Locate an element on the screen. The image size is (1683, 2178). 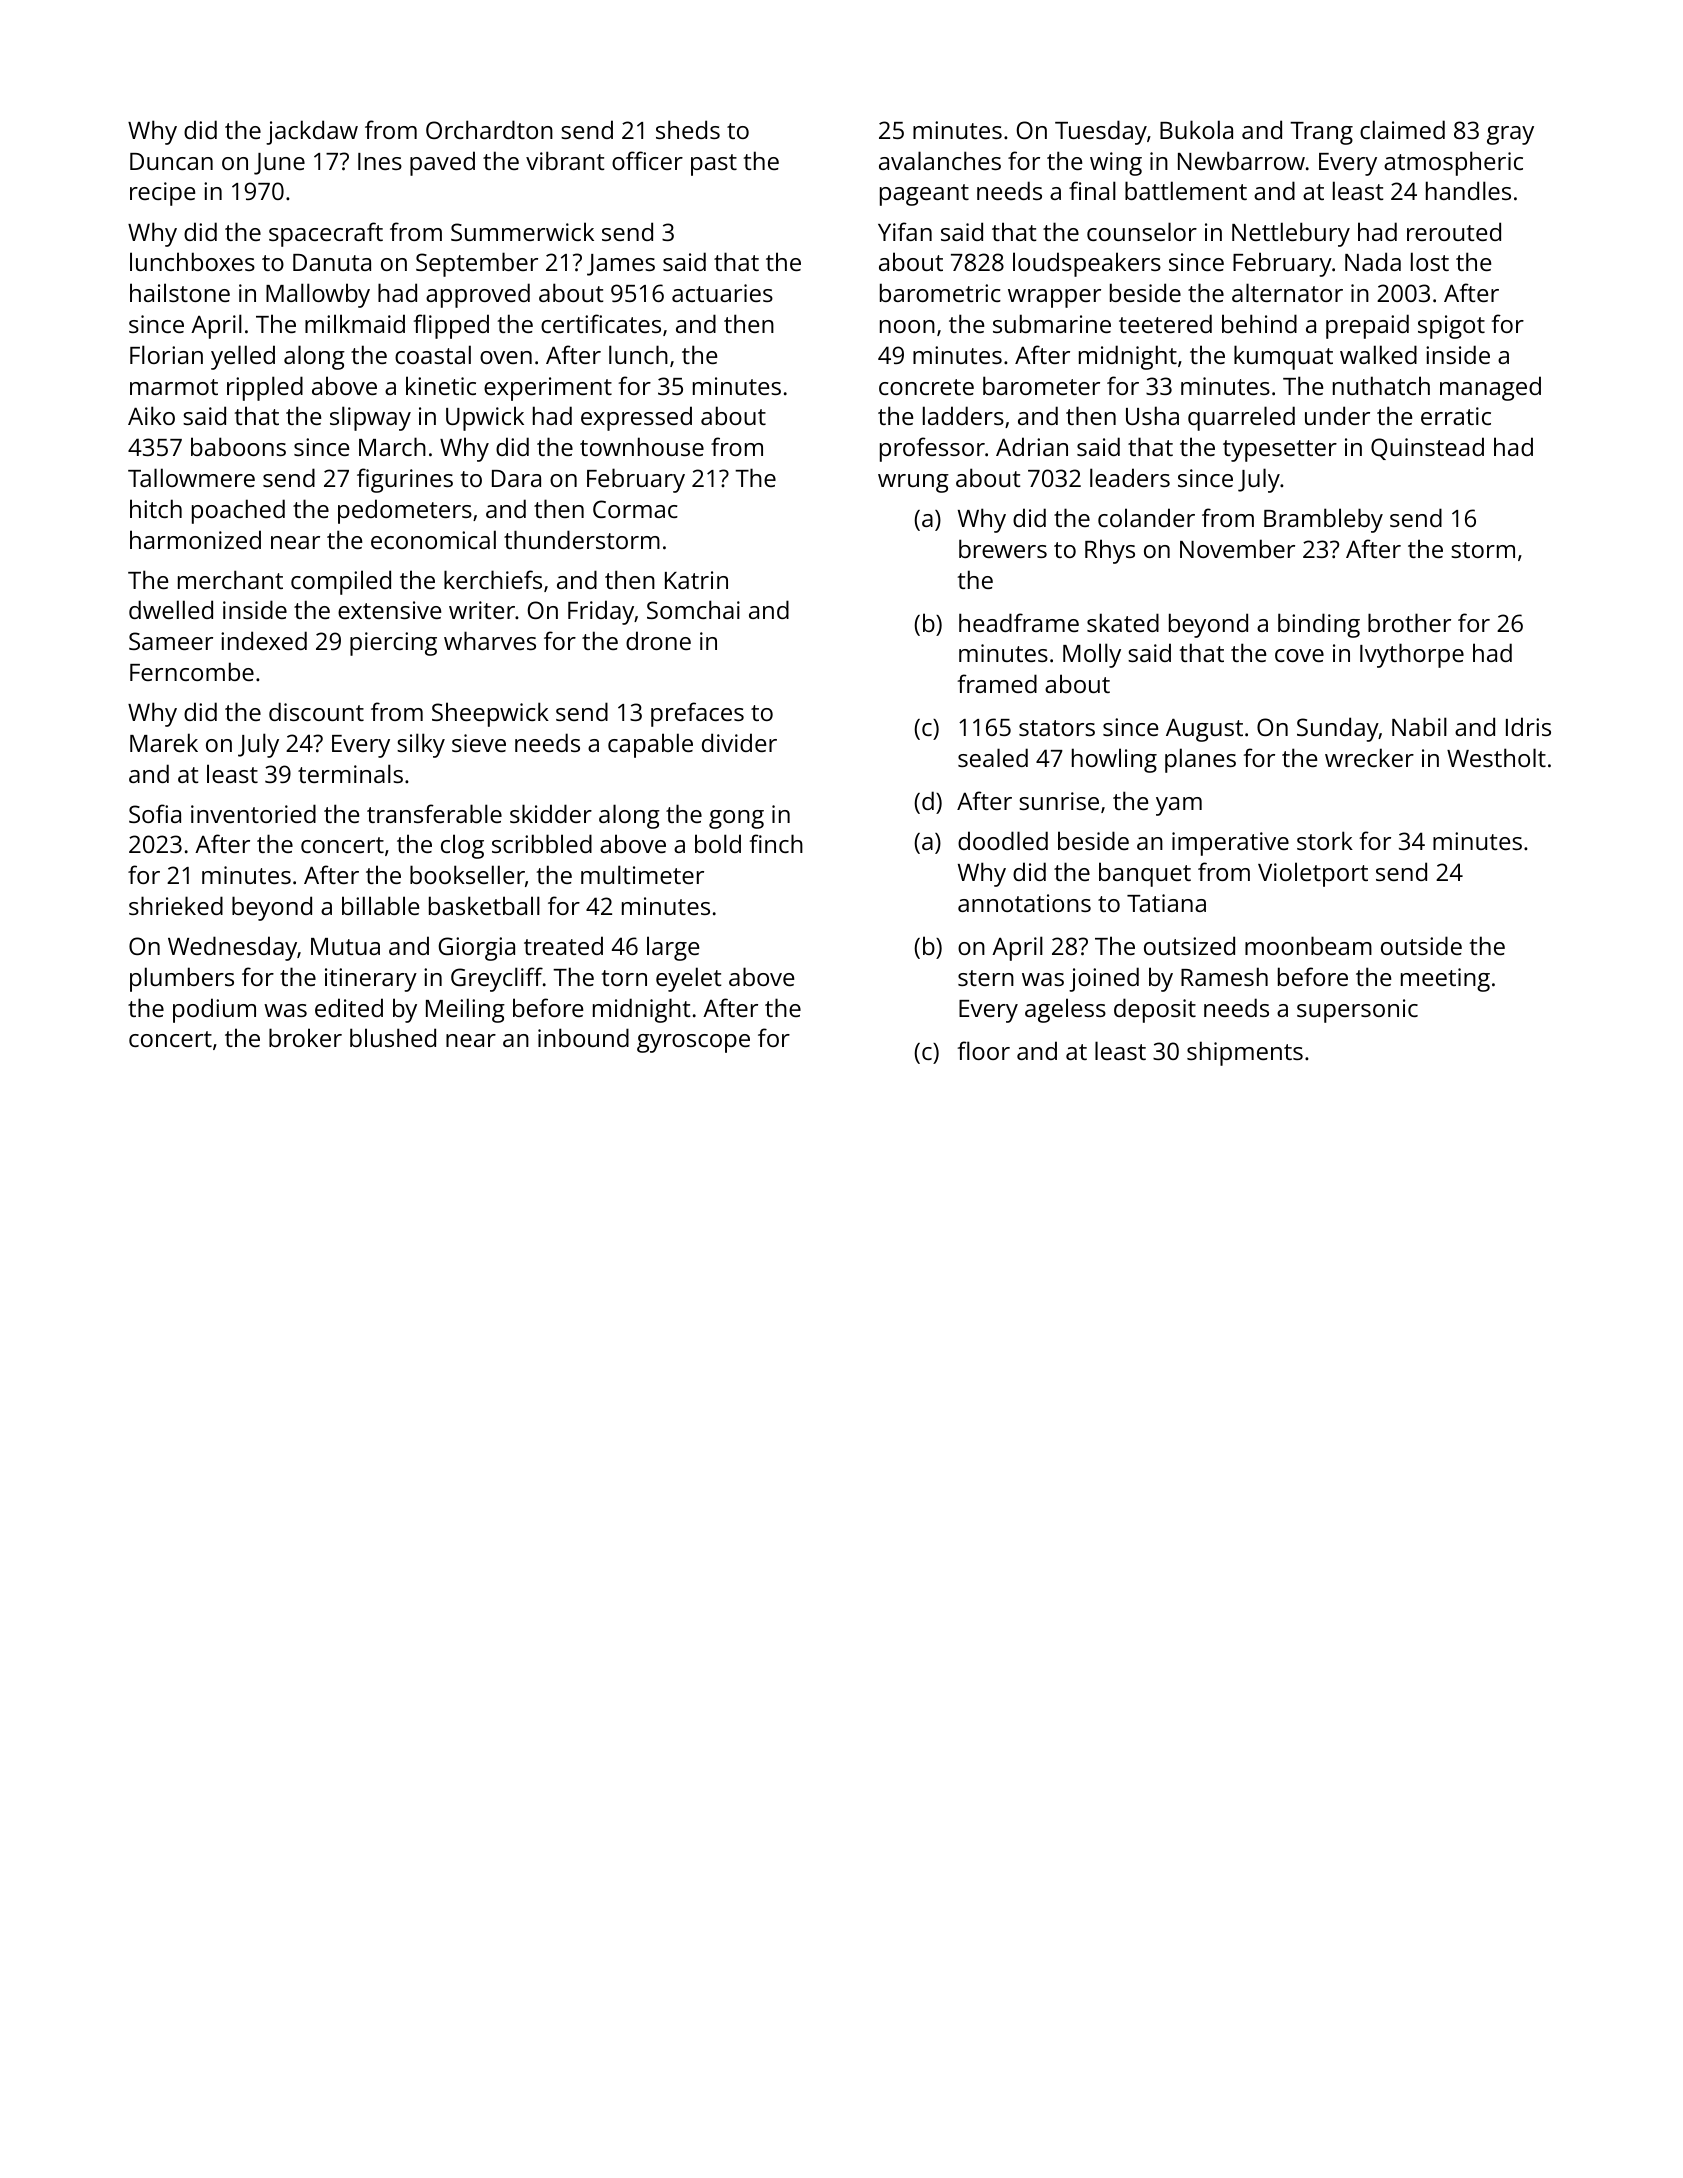
broker is located at coordinates (305, 1037).
